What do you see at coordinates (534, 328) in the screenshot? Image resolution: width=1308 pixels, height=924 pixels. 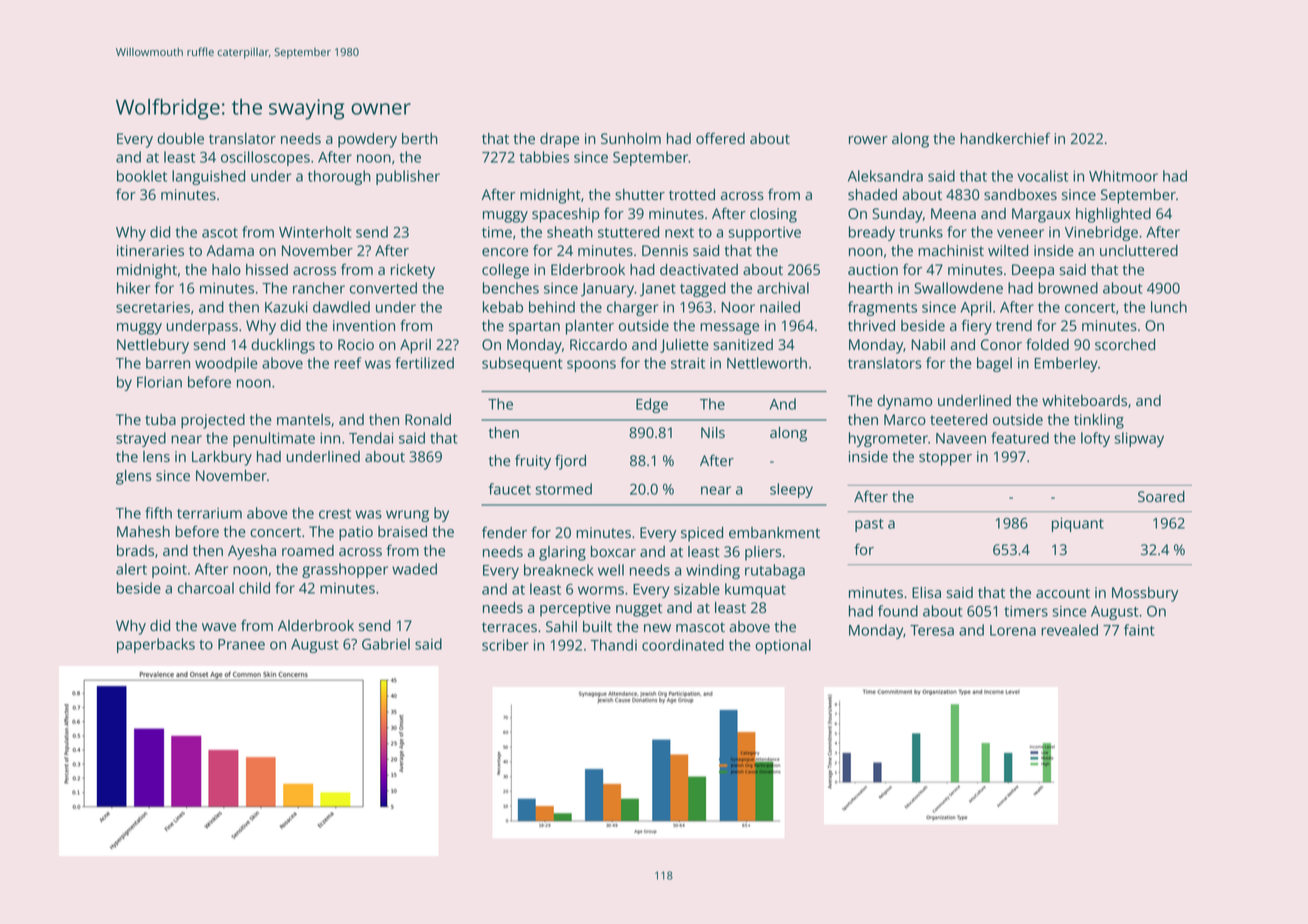 I see `spartan` at bounding box center [534, 328].
